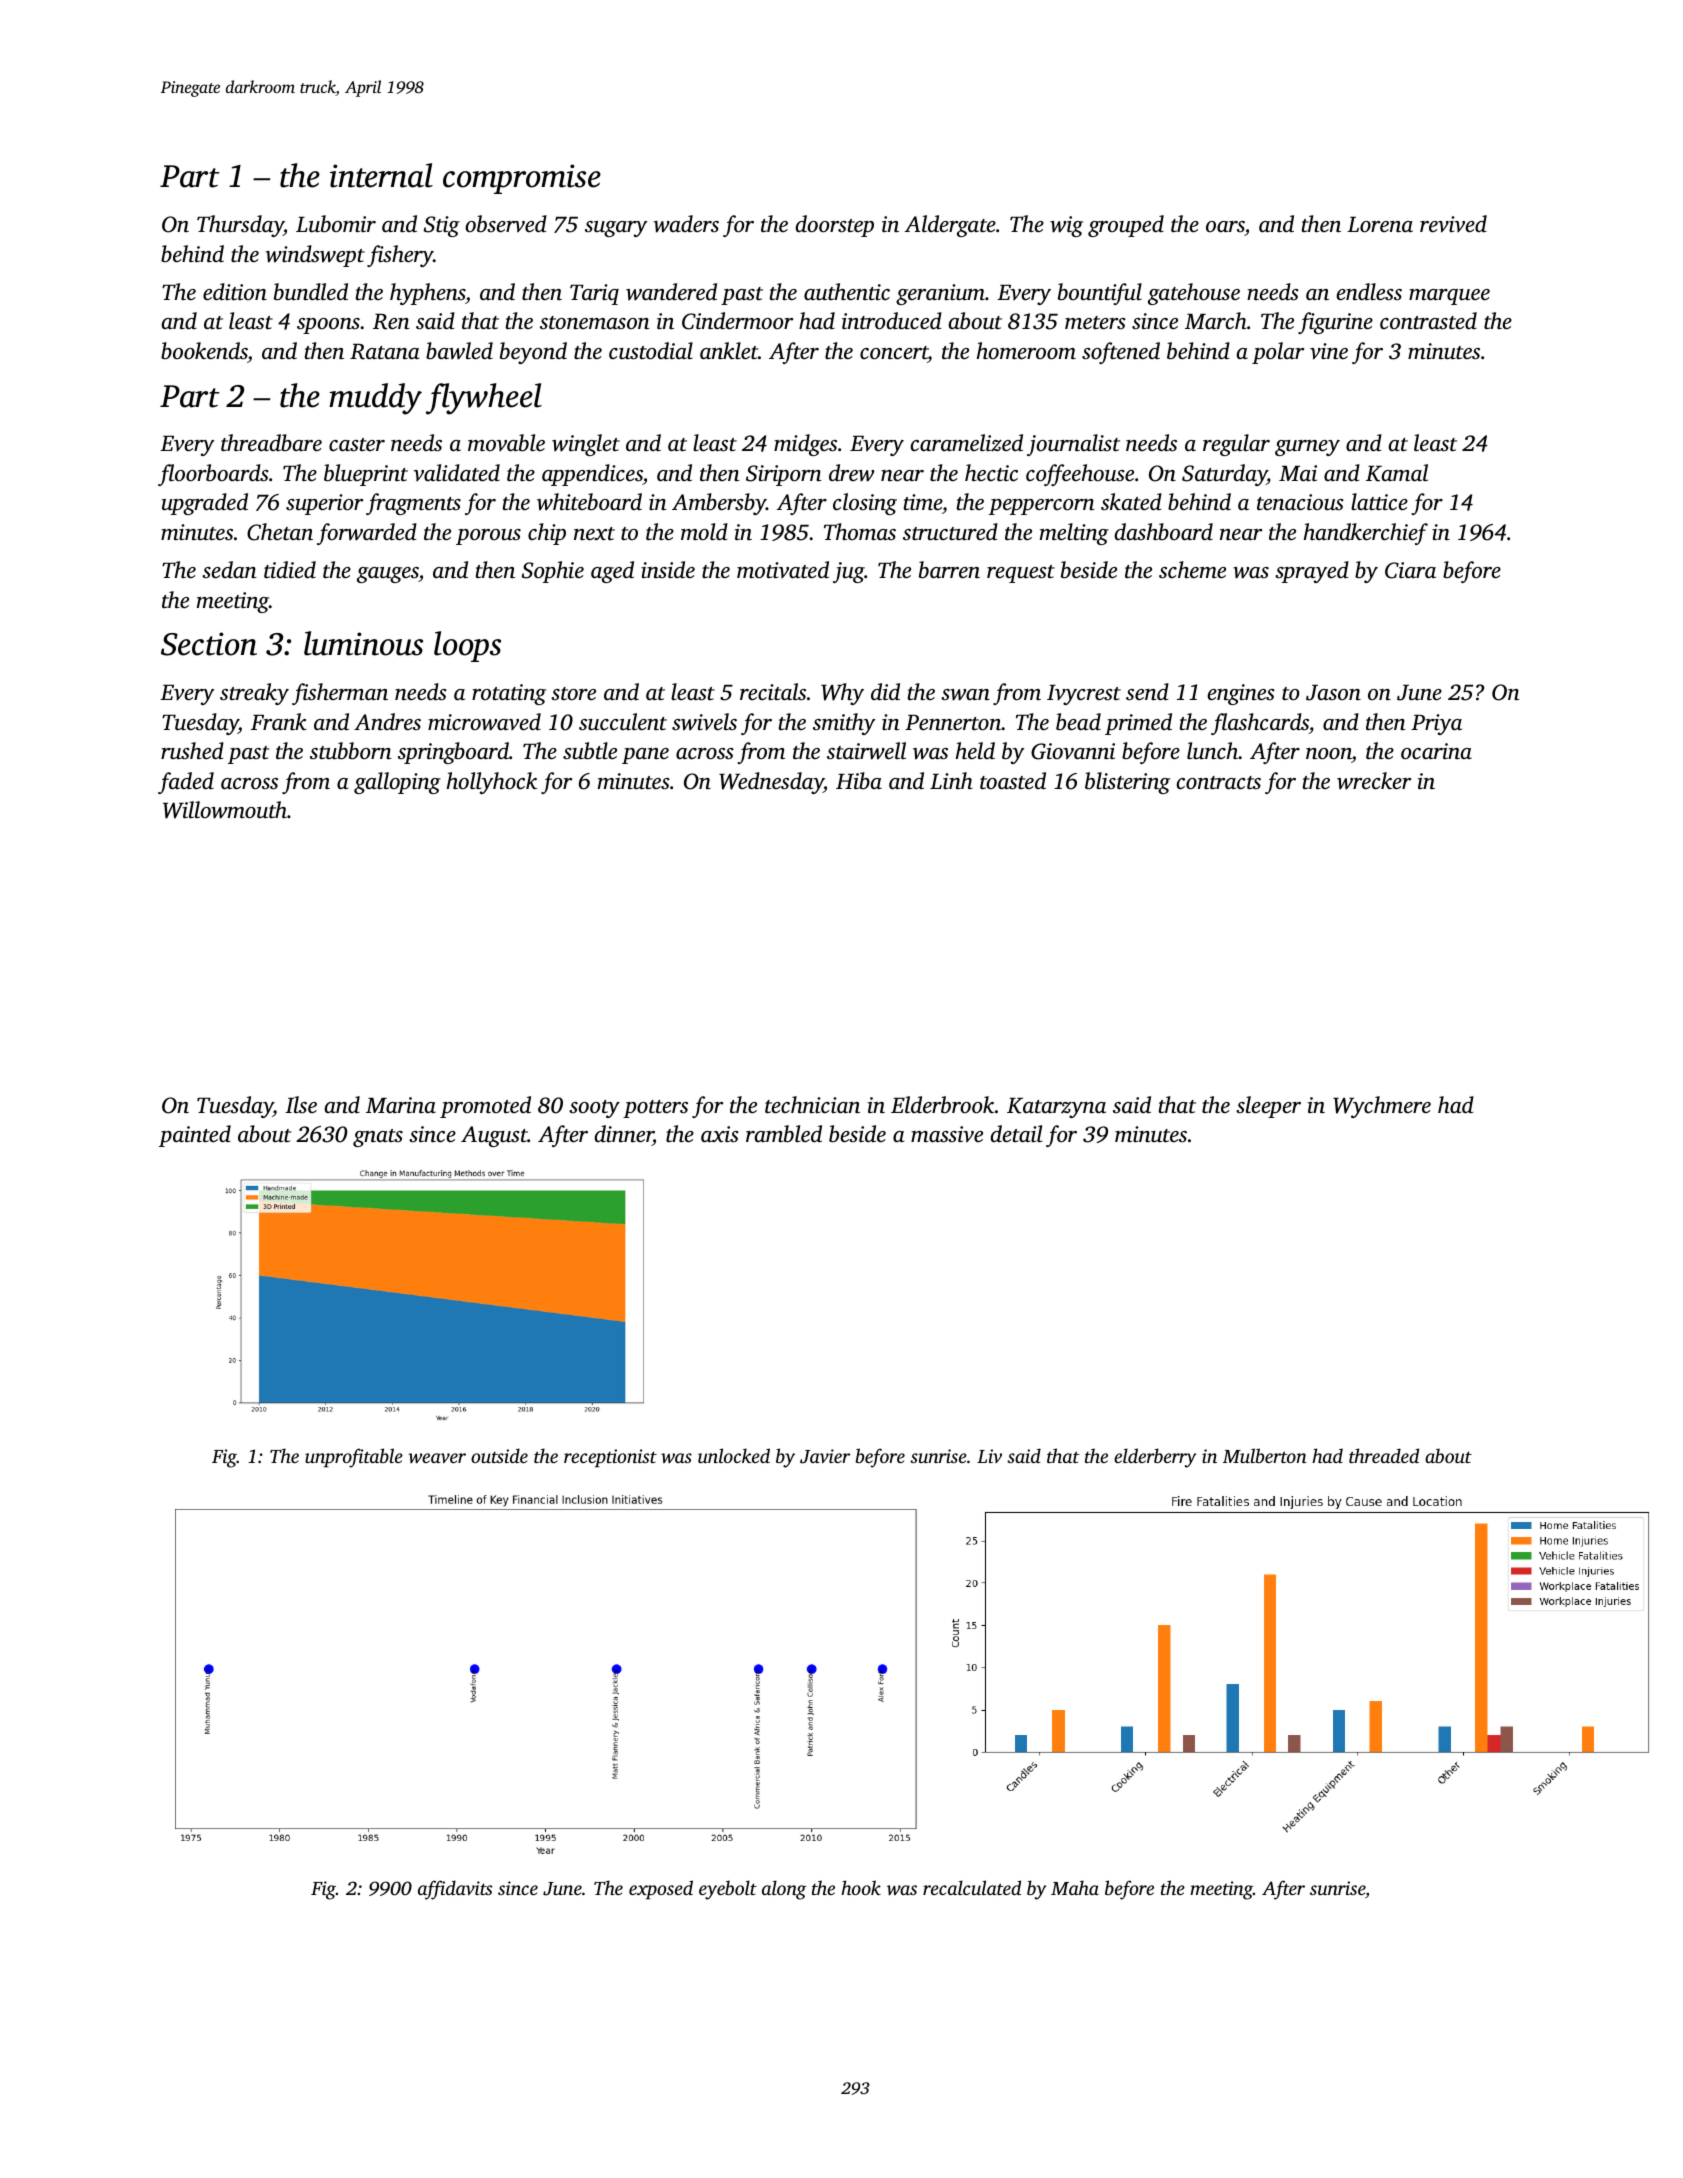 The image size is (1683, 2178). Describe the element at coordinates (940, 294) in the screenshot. I see `geranium` at that location.
